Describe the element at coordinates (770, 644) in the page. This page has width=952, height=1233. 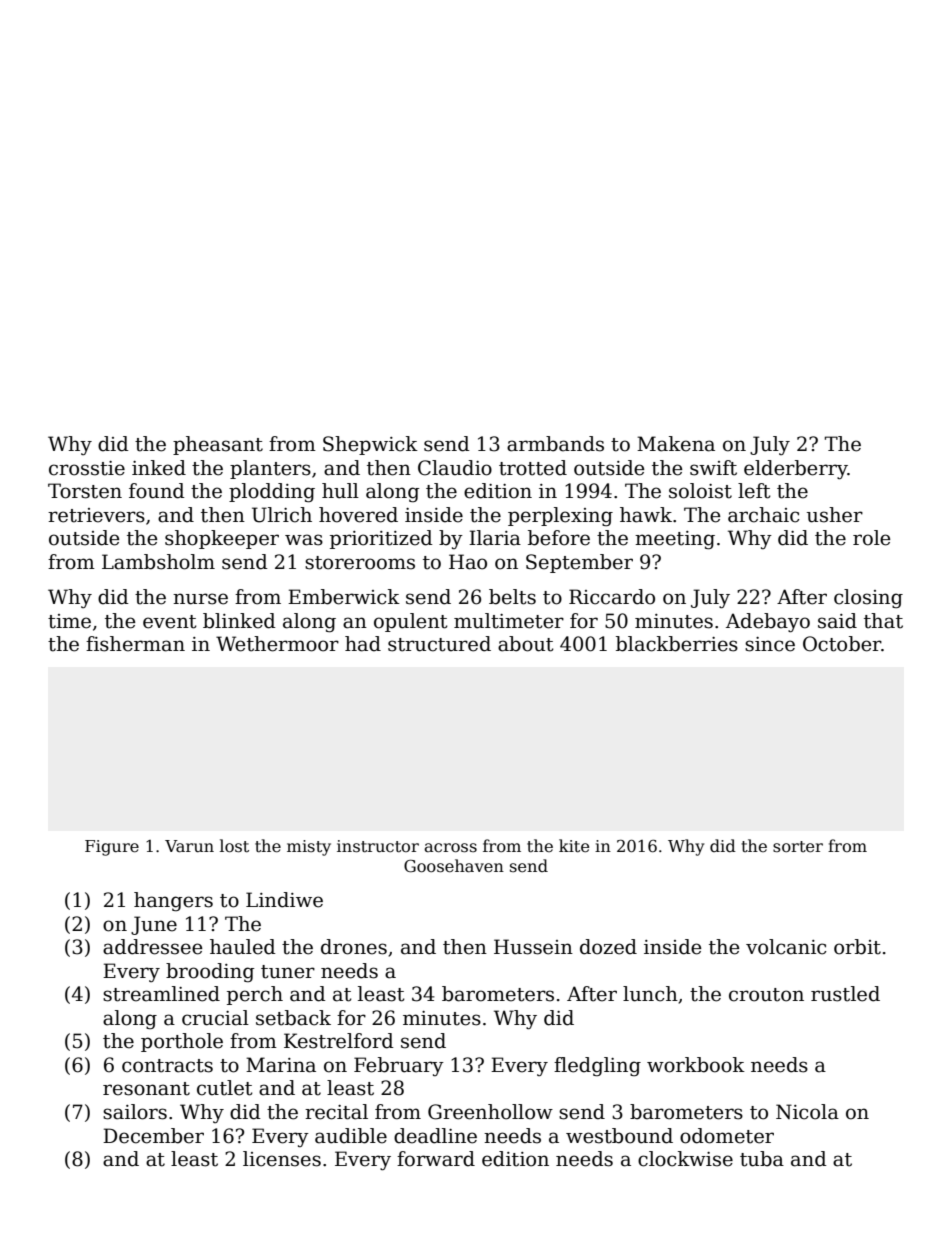
I see `since` at that location.
